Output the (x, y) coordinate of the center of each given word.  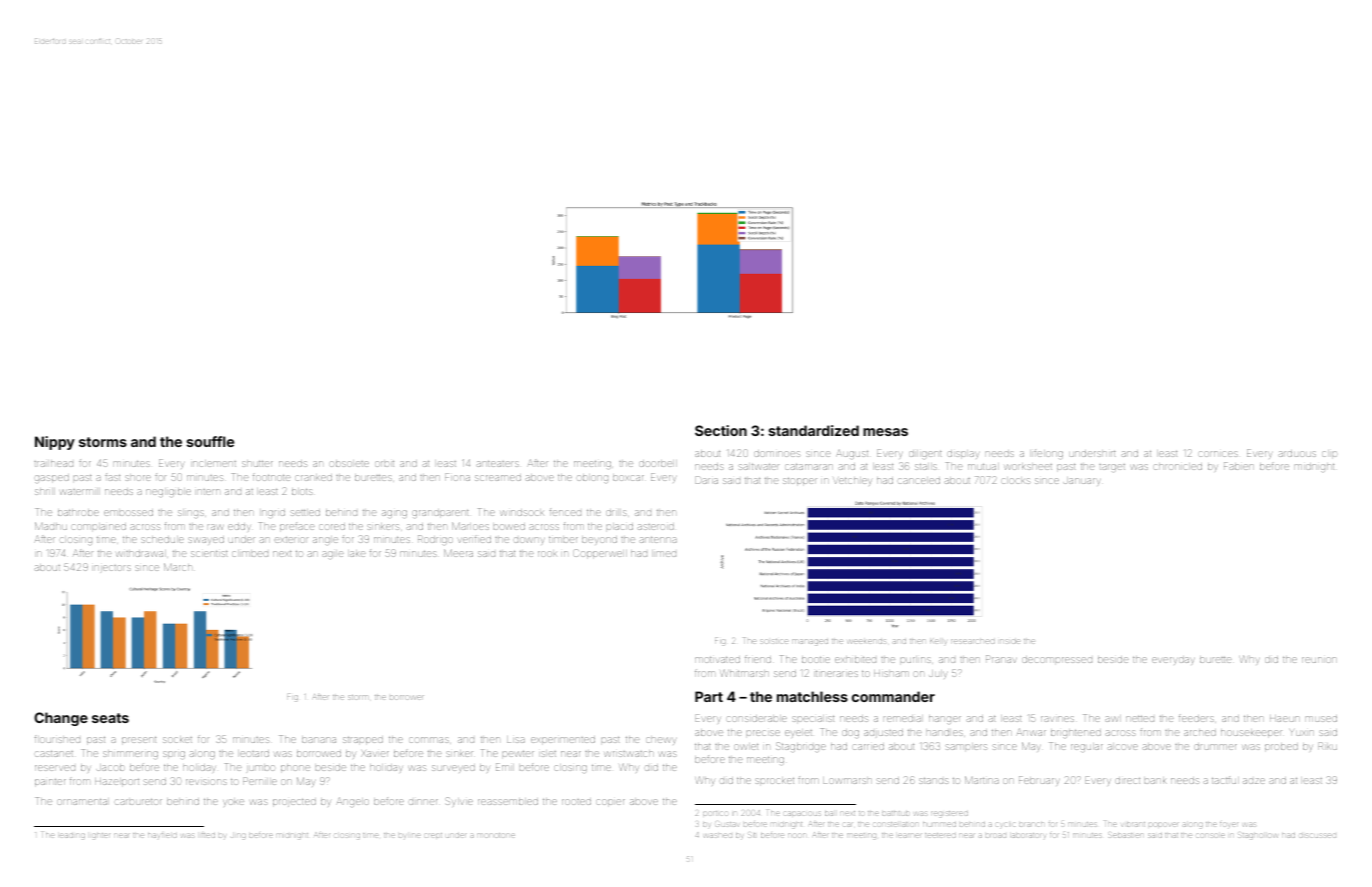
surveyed (453, 769)
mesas (885, 432)
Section (721, 430)
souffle (210, 441)
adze (1254, 781)
